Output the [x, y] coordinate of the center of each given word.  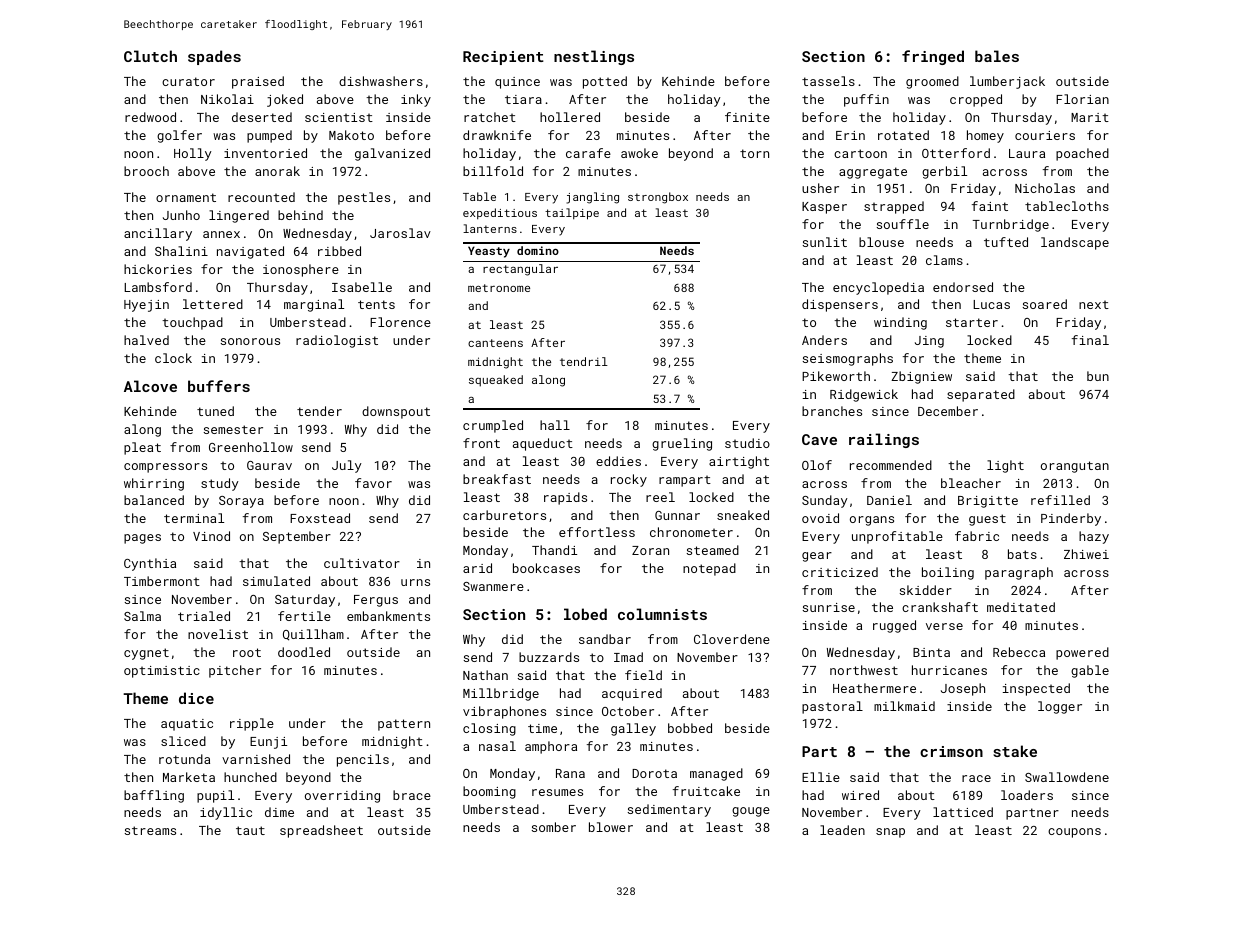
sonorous [250, 341]
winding [900, 323]
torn [754, 153]
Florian [1082, 99]
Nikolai [227, 99]
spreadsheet [321, 831]
